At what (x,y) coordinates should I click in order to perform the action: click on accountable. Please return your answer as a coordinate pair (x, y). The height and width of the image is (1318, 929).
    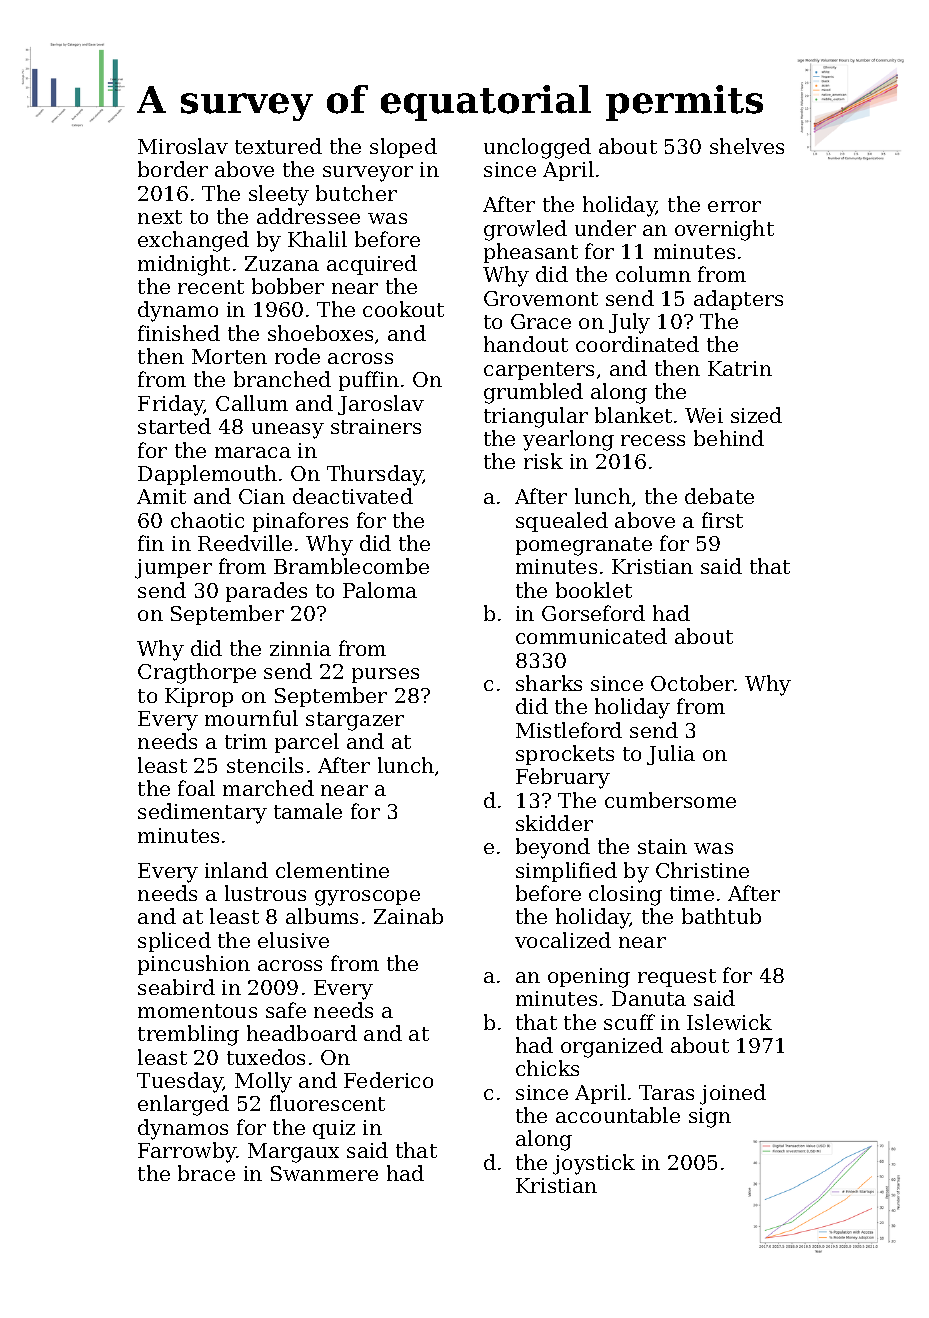
    Looking at the image, I should click on (618, 1115).
